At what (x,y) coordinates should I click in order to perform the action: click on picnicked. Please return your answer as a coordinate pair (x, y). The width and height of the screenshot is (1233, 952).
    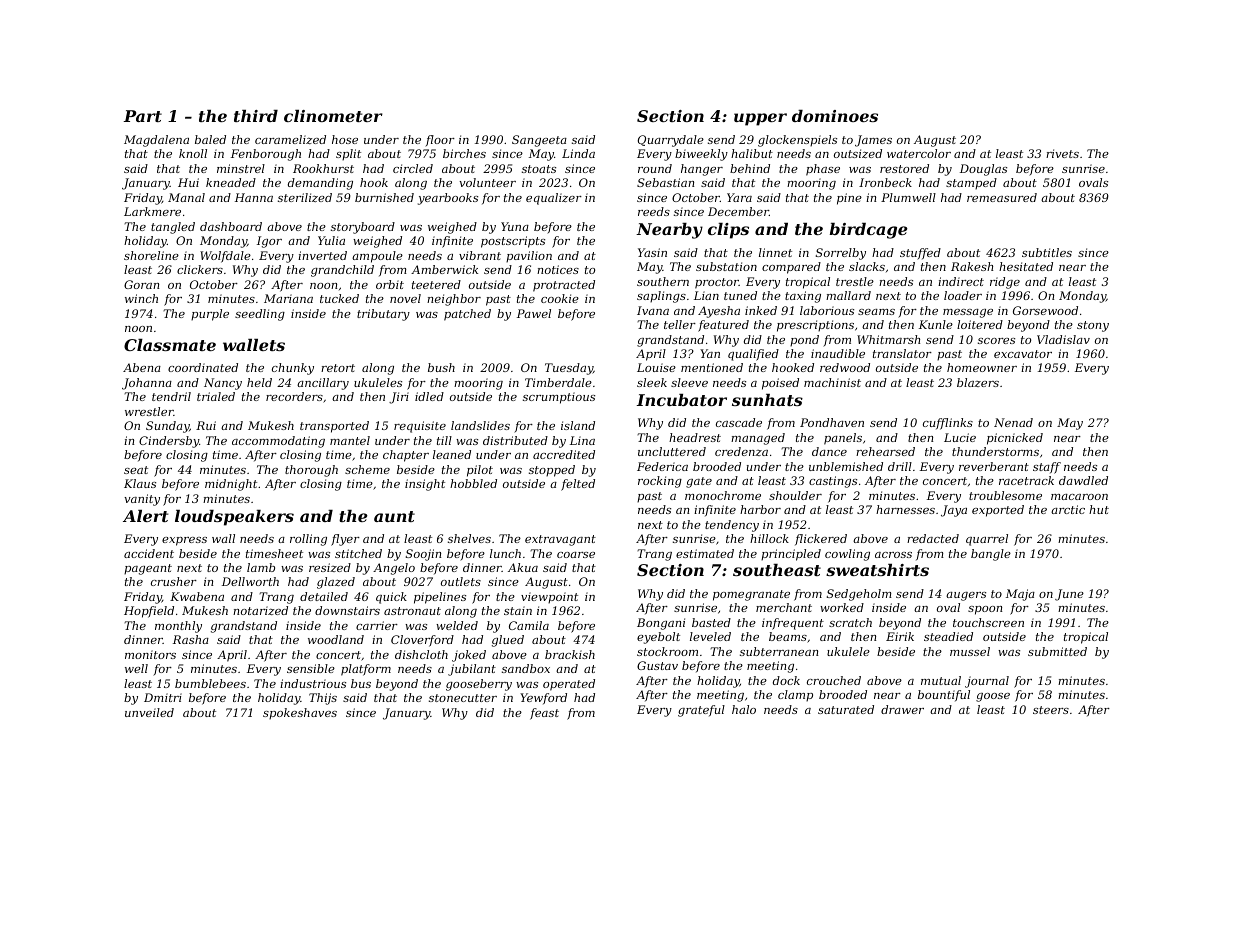
    Looking at the image, I should click on (1015, 439).
